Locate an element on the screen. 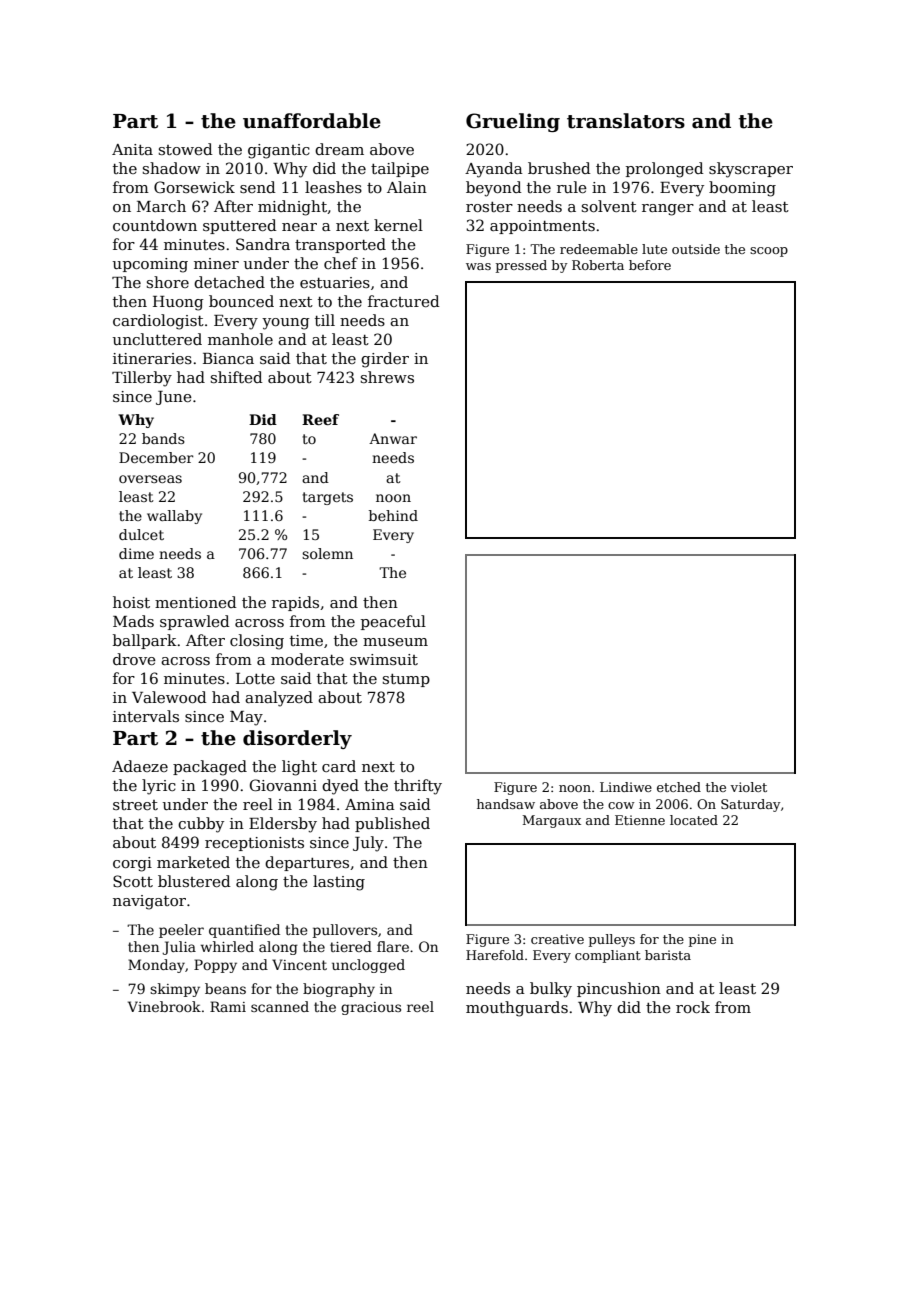 The image size is (908, 1316). lasting is located at coordinates (339, 883).
